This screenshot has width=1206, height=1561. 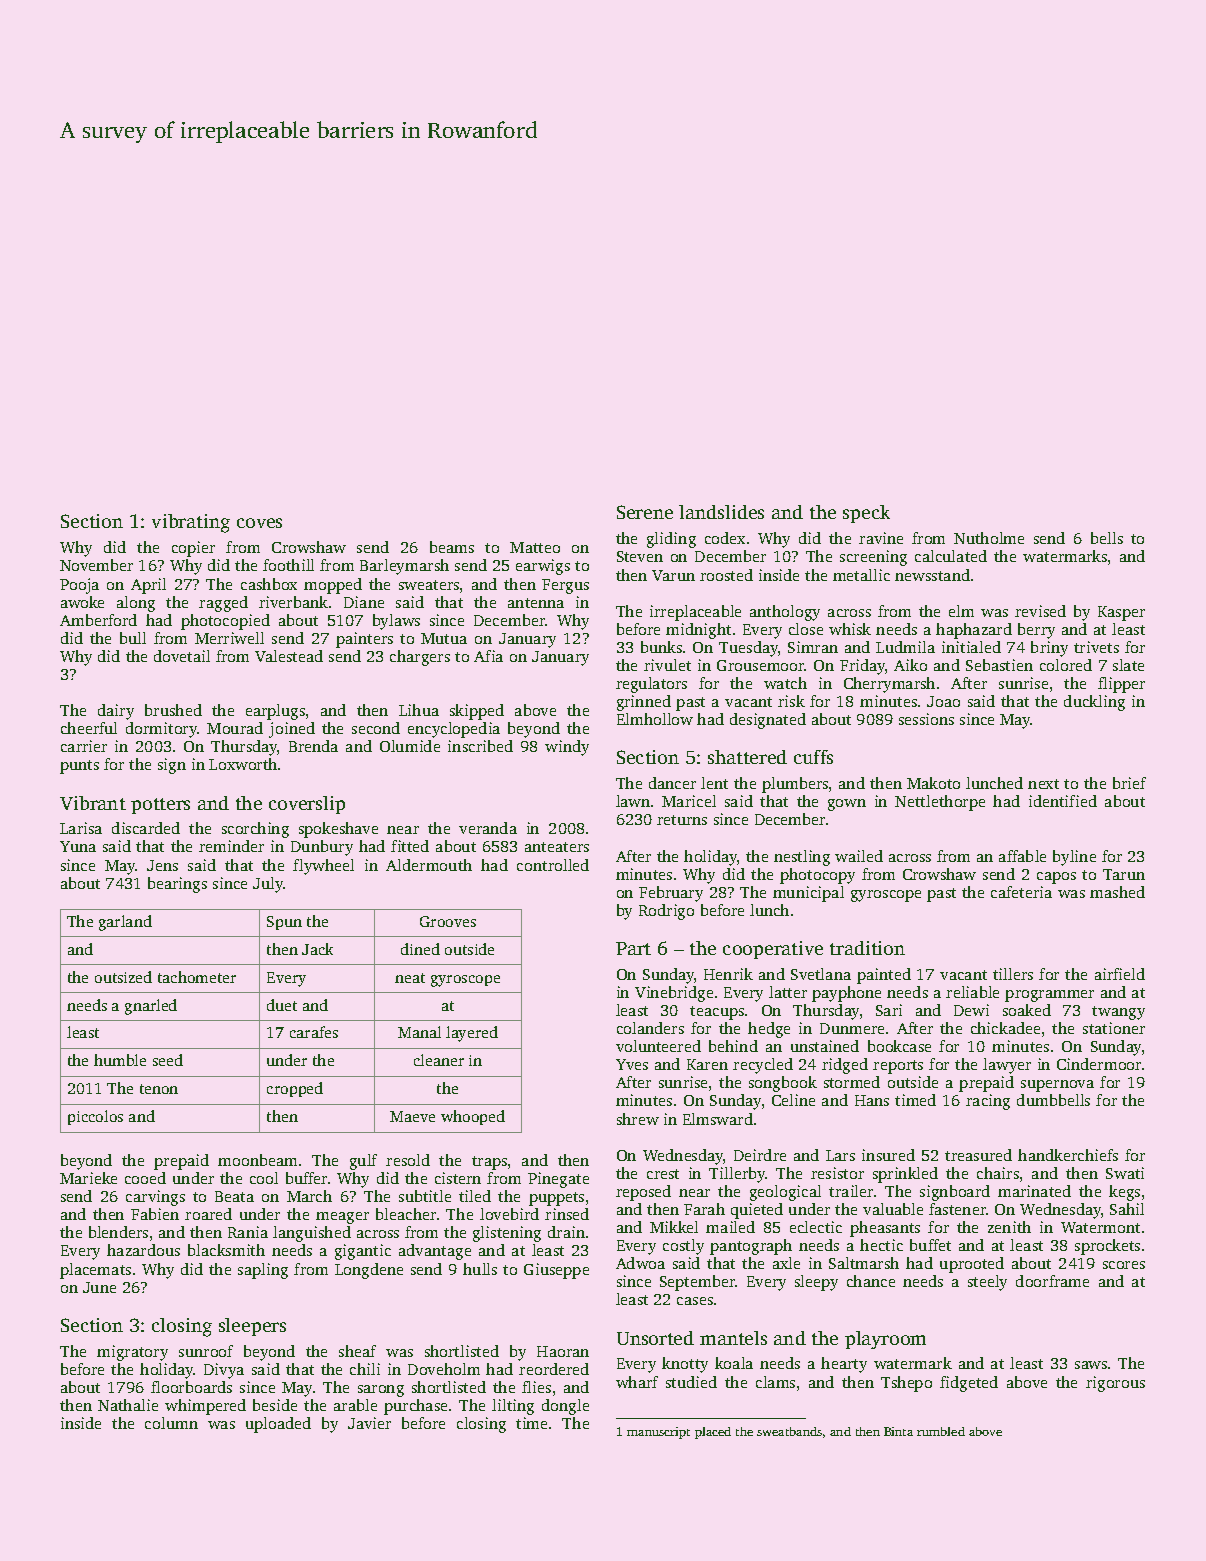 What do you see at coordinates (125, 923) in the screenshot?
I see `garland` at bounding box center [125, 923].
